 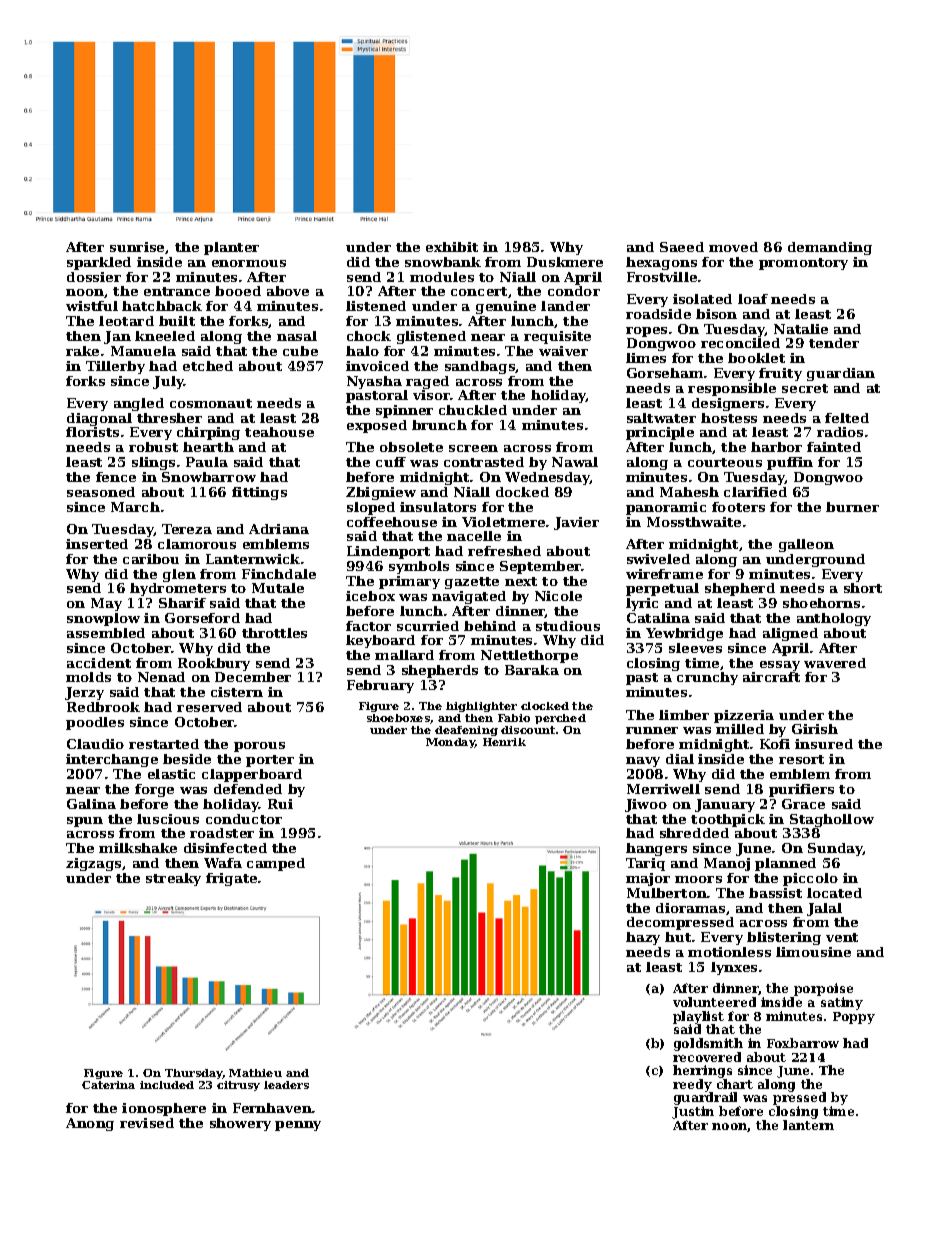 What do you see at coordinates (847, 418) in the screenshot?
I see `felted` at bounding box center [847, 418].
